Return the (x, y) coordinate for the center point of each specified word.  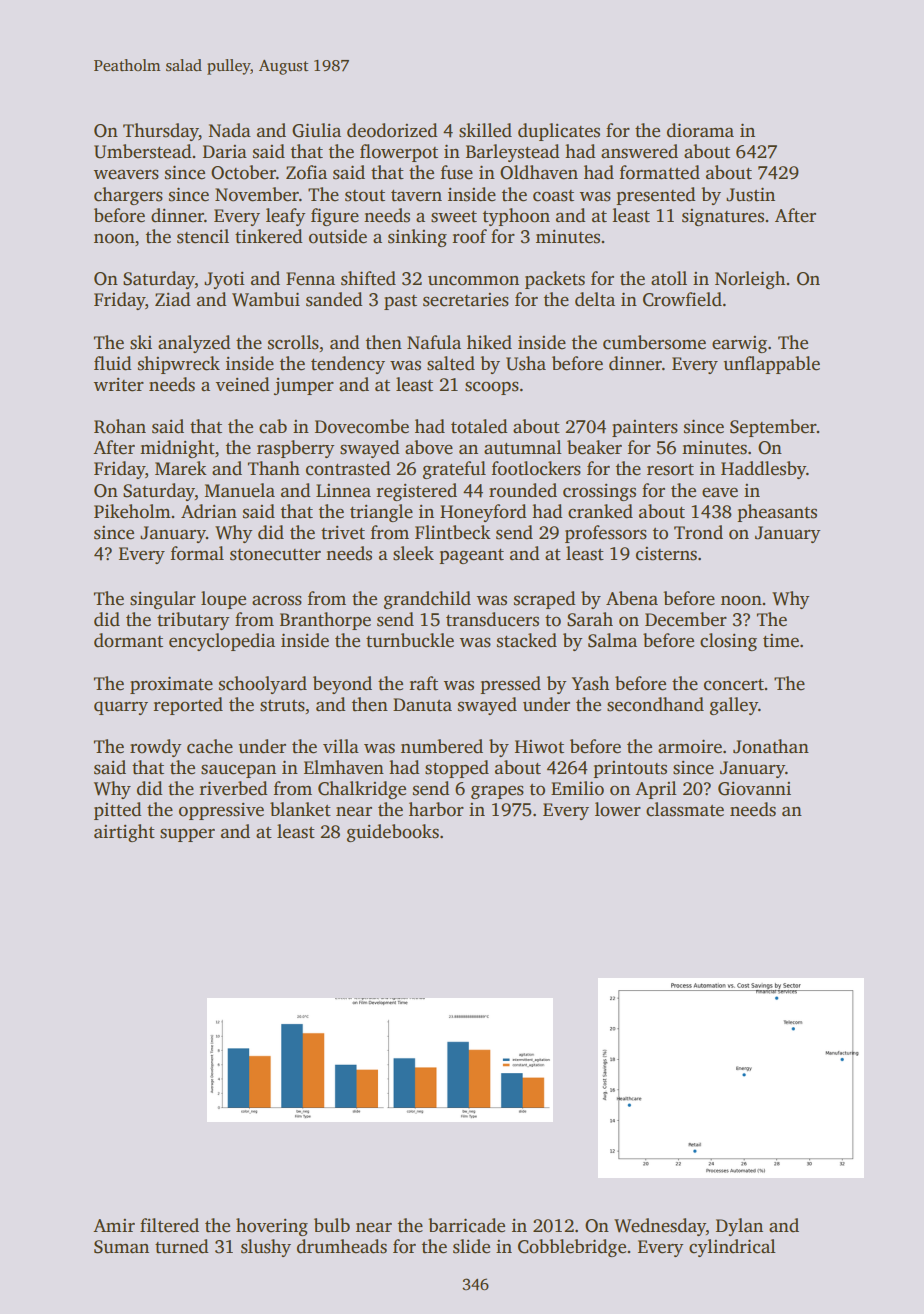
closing (728, 642)
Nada (229, 130)
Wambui (266, 299)
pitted (118, 811)
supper (187, 835)
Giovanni (754, 789)
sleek (413, 553)
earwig (739, 344)
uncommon (473, 280)
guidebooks (393, 833)
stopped (457, 769)
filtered (169, 1225)
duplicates (559, 132)
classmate (685, 809)
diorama (700, 130)
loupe (223, 600)
